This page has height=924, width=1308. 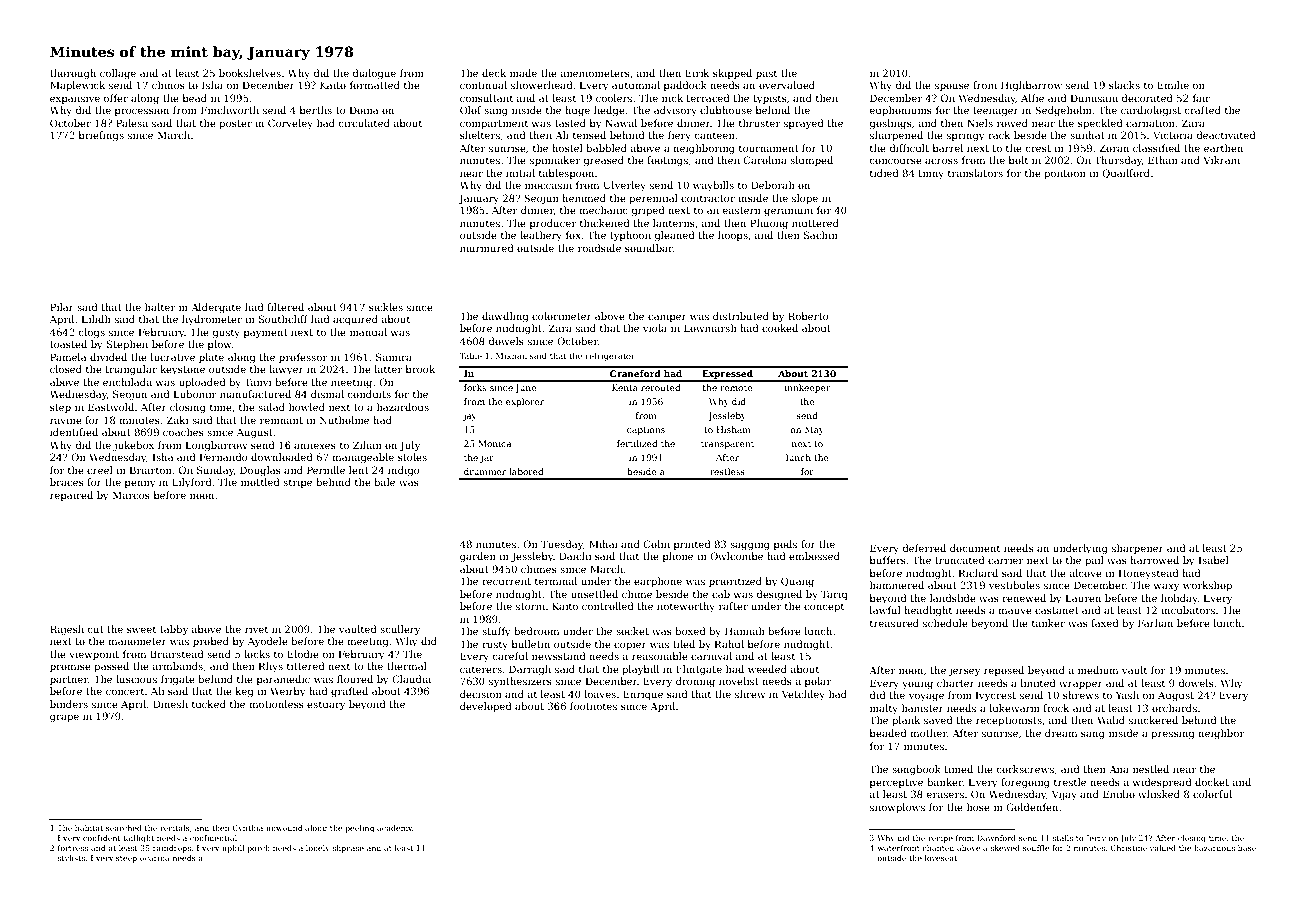 I want to click on initial, so click(x=520, y=173).
